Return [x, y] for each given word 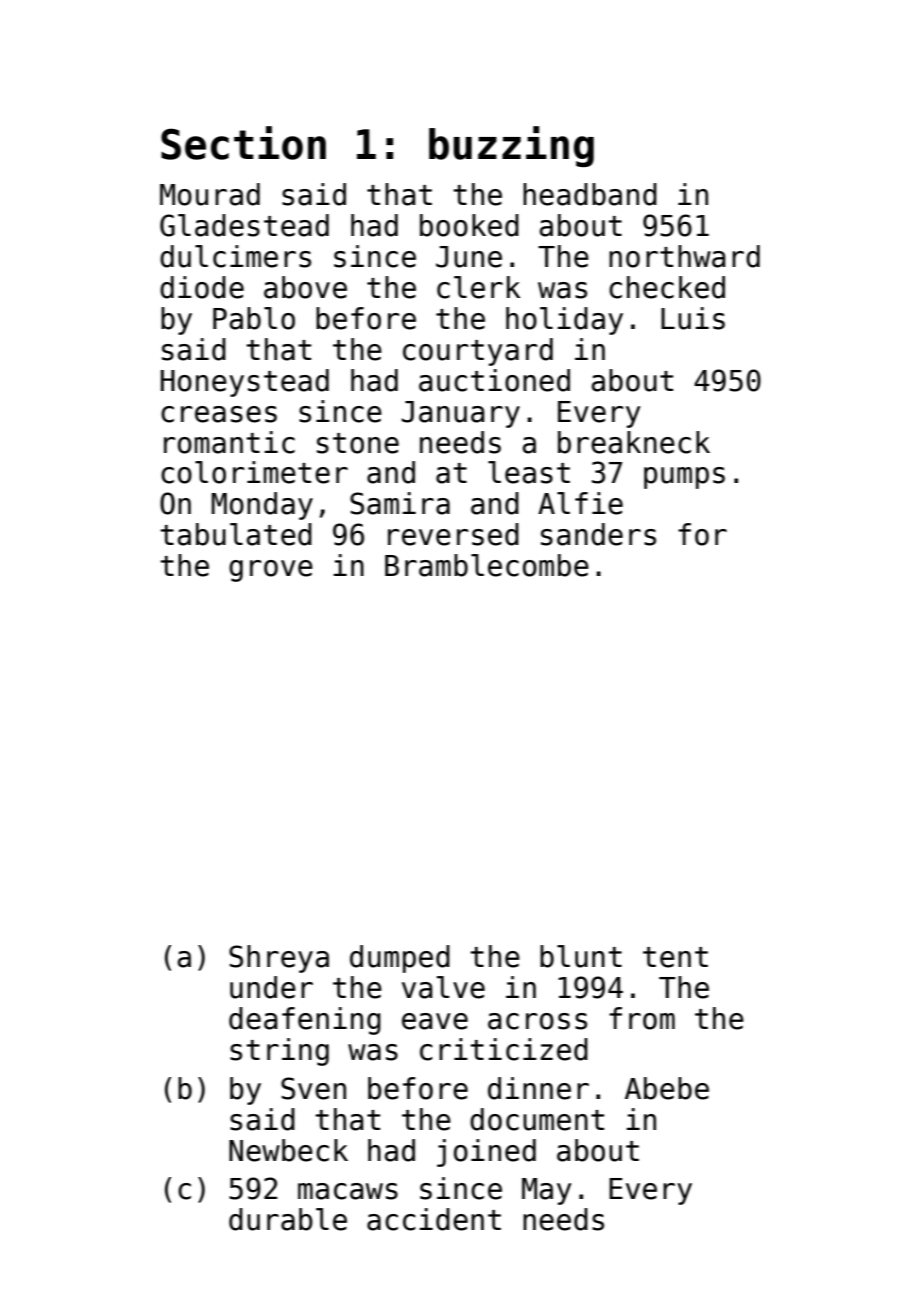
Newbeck [288, 1150]
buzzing [511, 146]
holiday [564, 321]
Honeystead [245, 383]
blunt [581, 956]
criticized [504, 1049]
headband [590, 194]
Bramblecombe [487, 565]
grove [271, 571]
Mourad [210, 194]
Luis [693, 318]
